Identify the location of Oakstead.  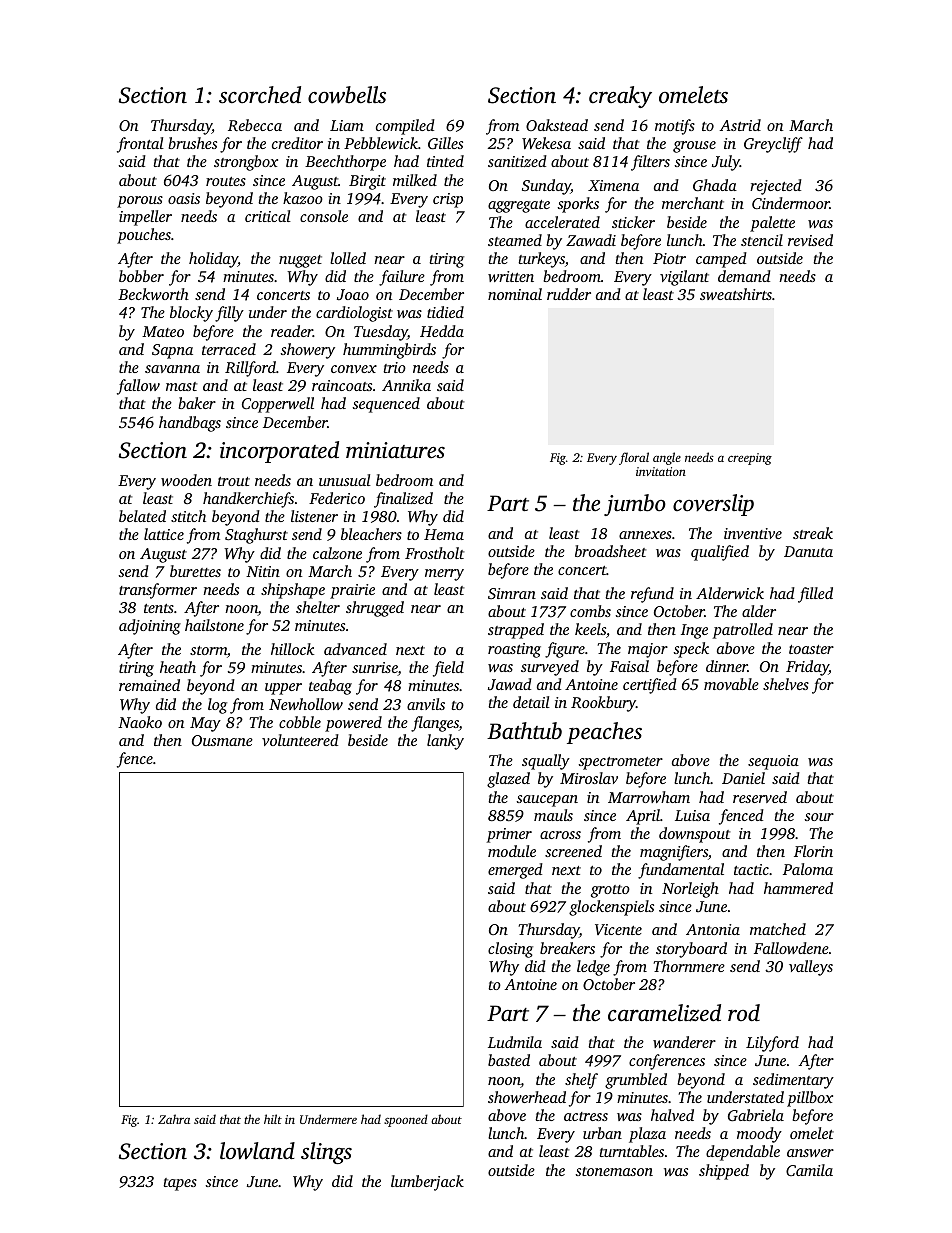
(557, 125).
